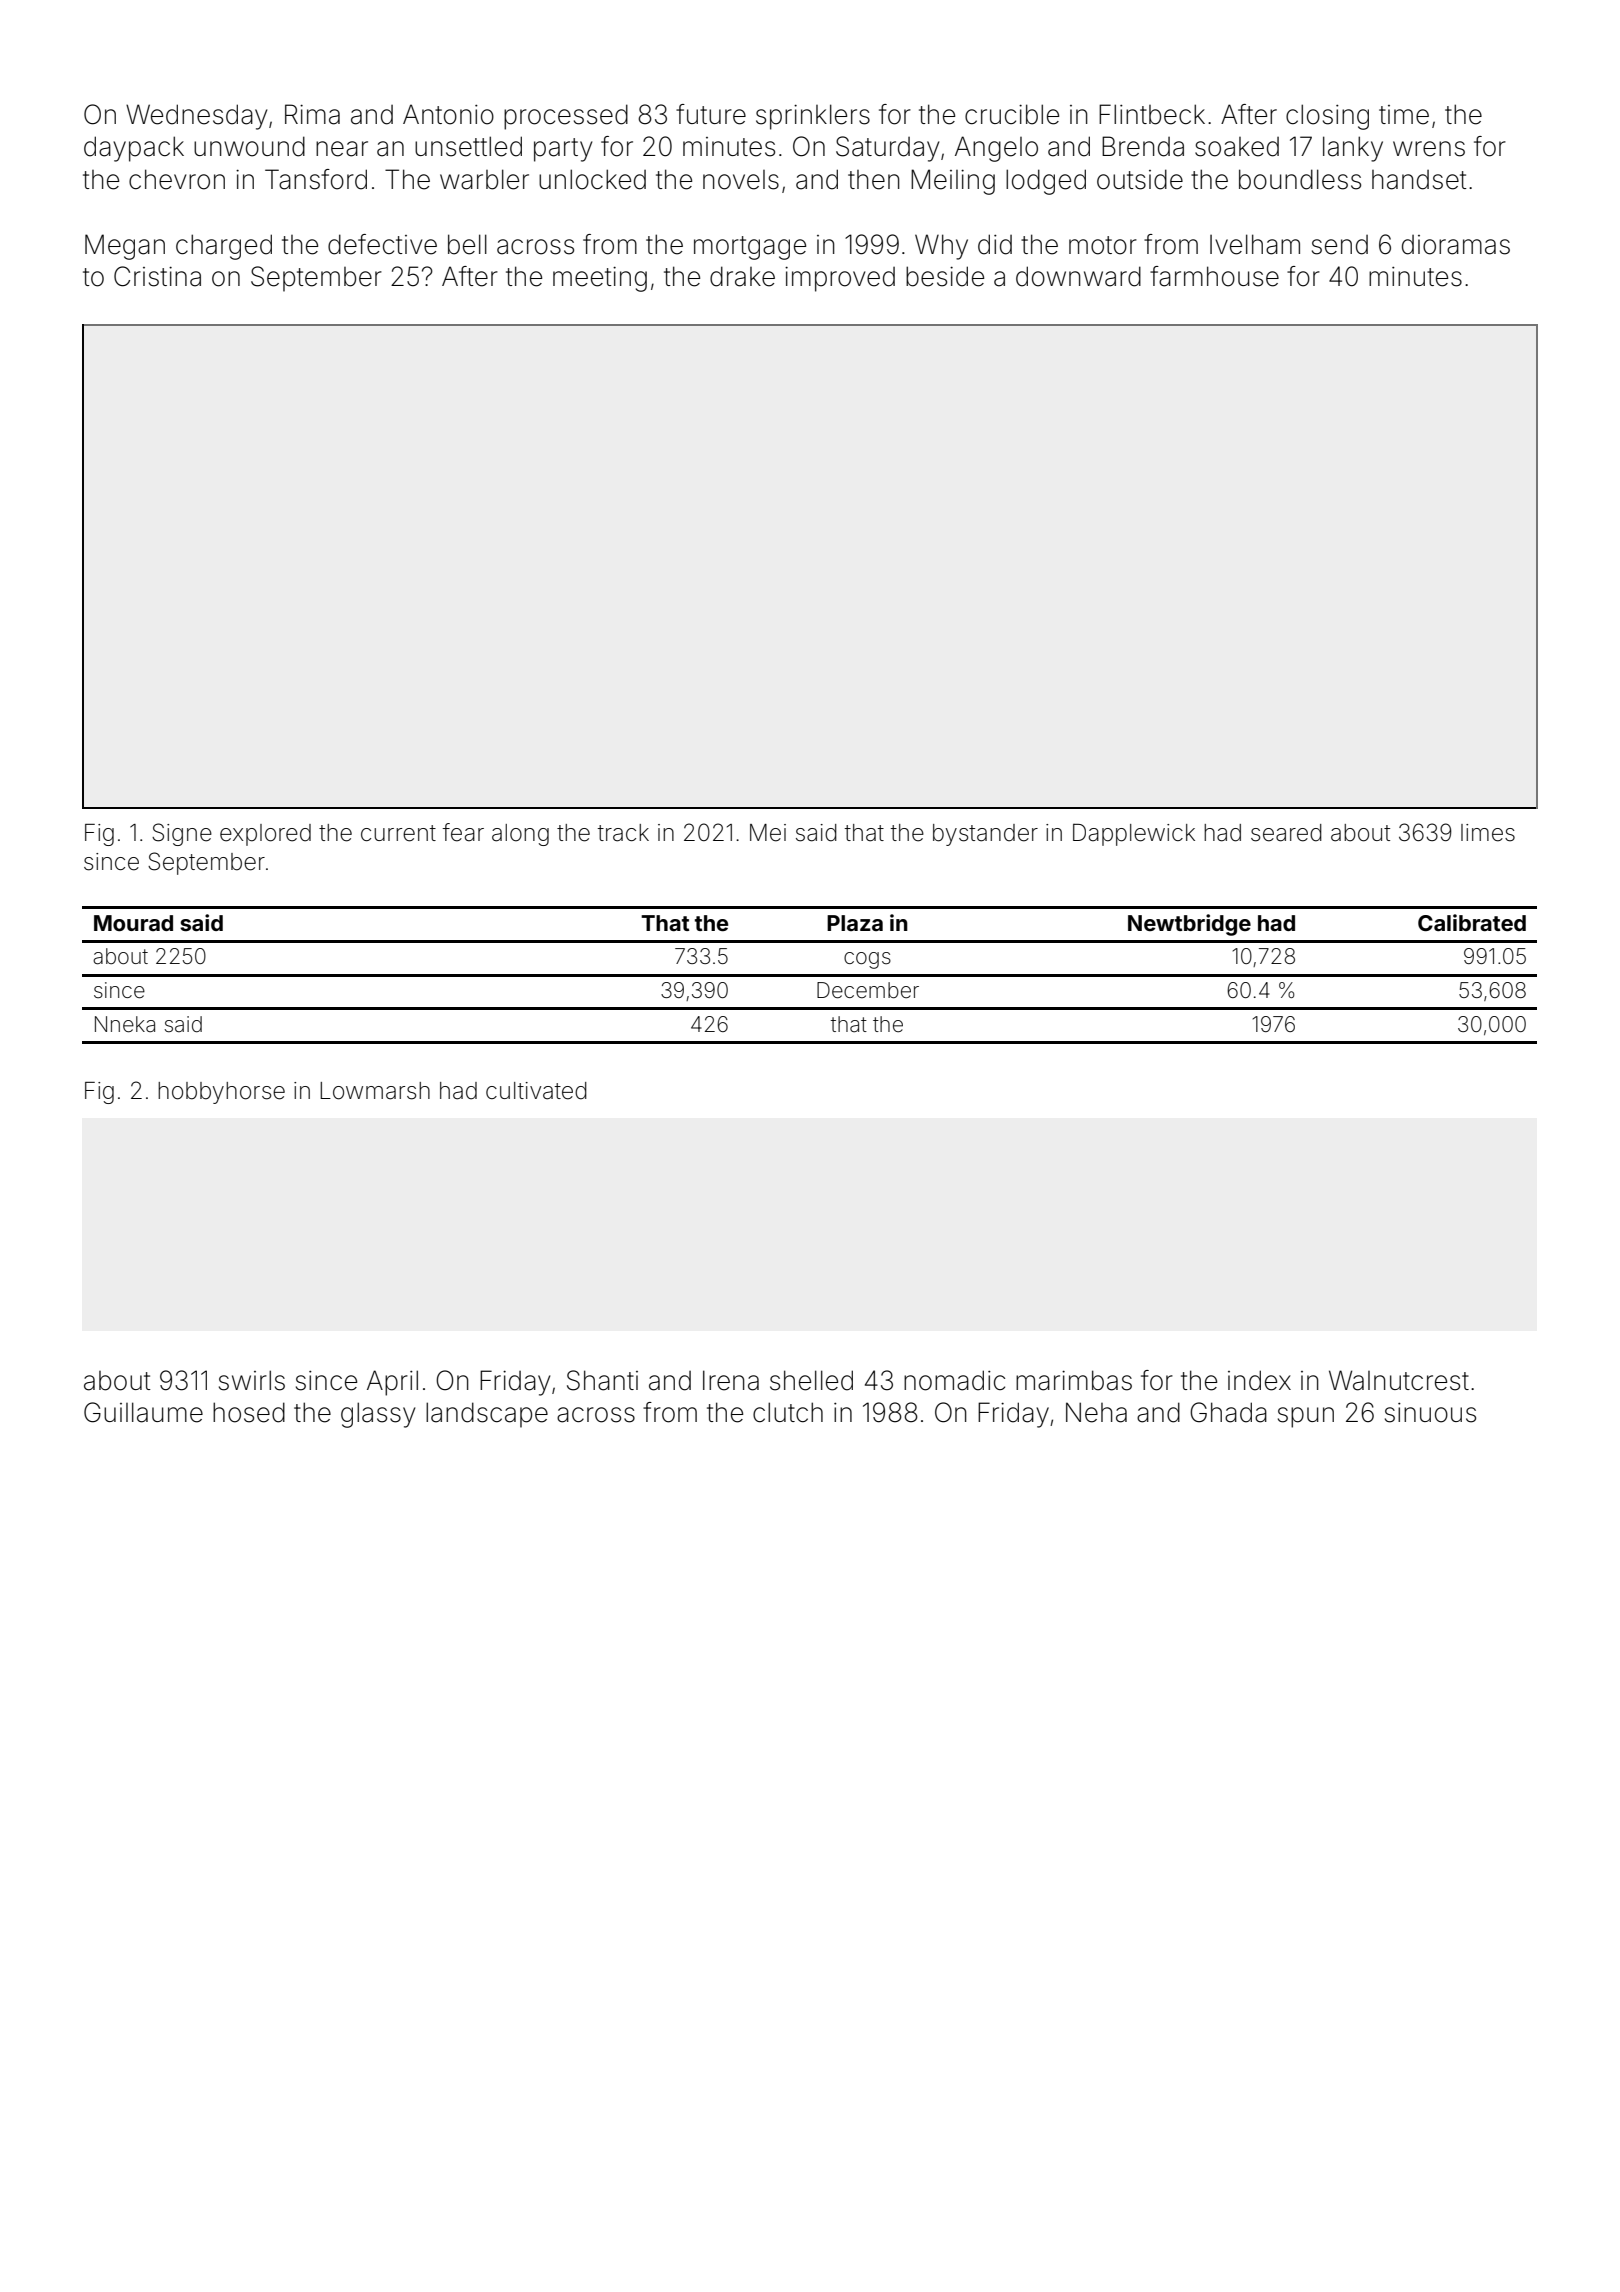 The image size is (1620, 2292). I want to click on cultivated, so click(536, 1091).
